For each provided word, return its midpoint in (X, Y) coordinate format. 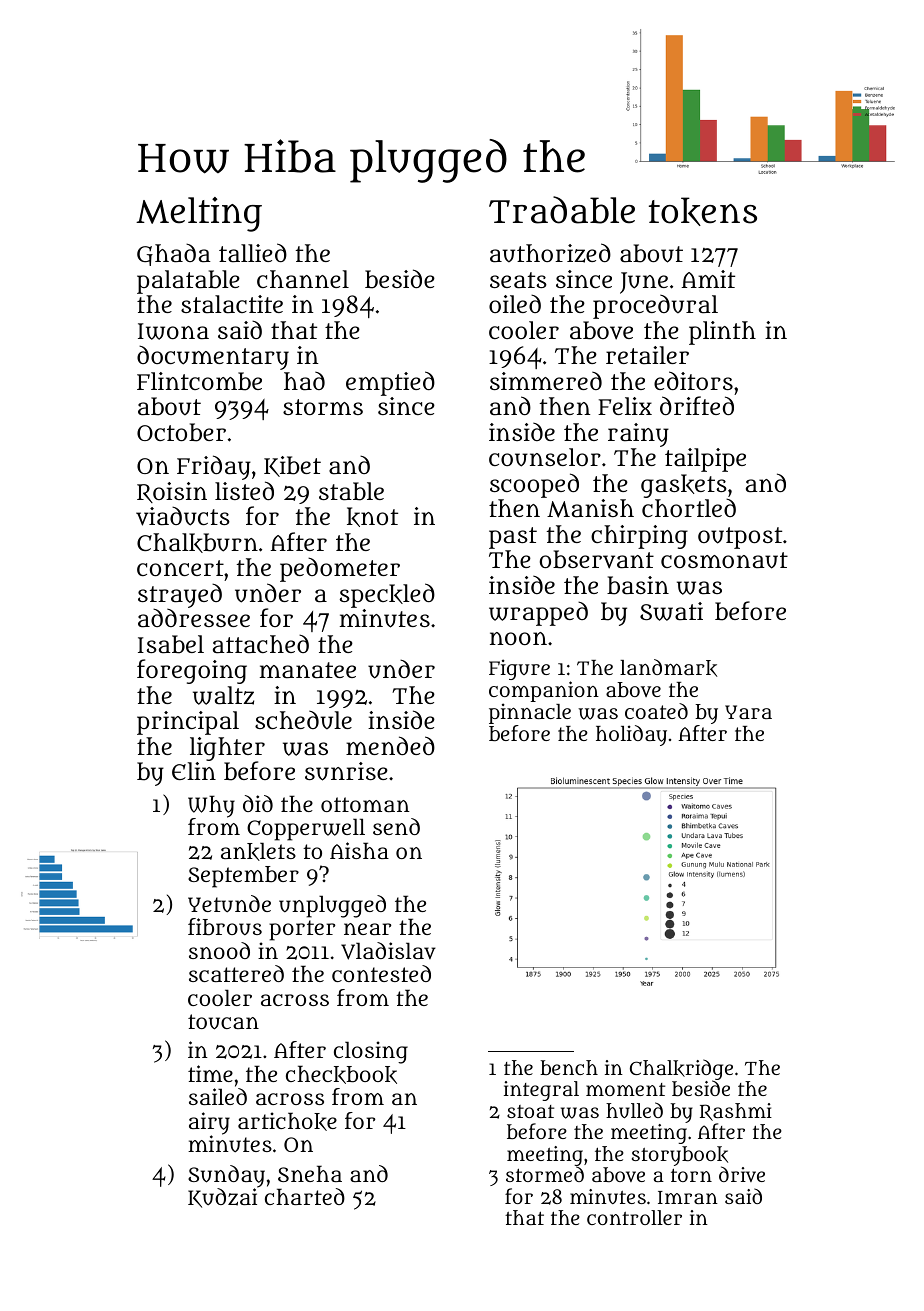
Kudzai (222, 1198)
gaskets (684, 486)
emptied (390, 383)
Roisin (172, 492)
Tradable (562, 210)
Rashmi (736, 1112)
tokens (703, 211)
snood (219, 950)
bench (569, 1067)
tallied (253, 252)
